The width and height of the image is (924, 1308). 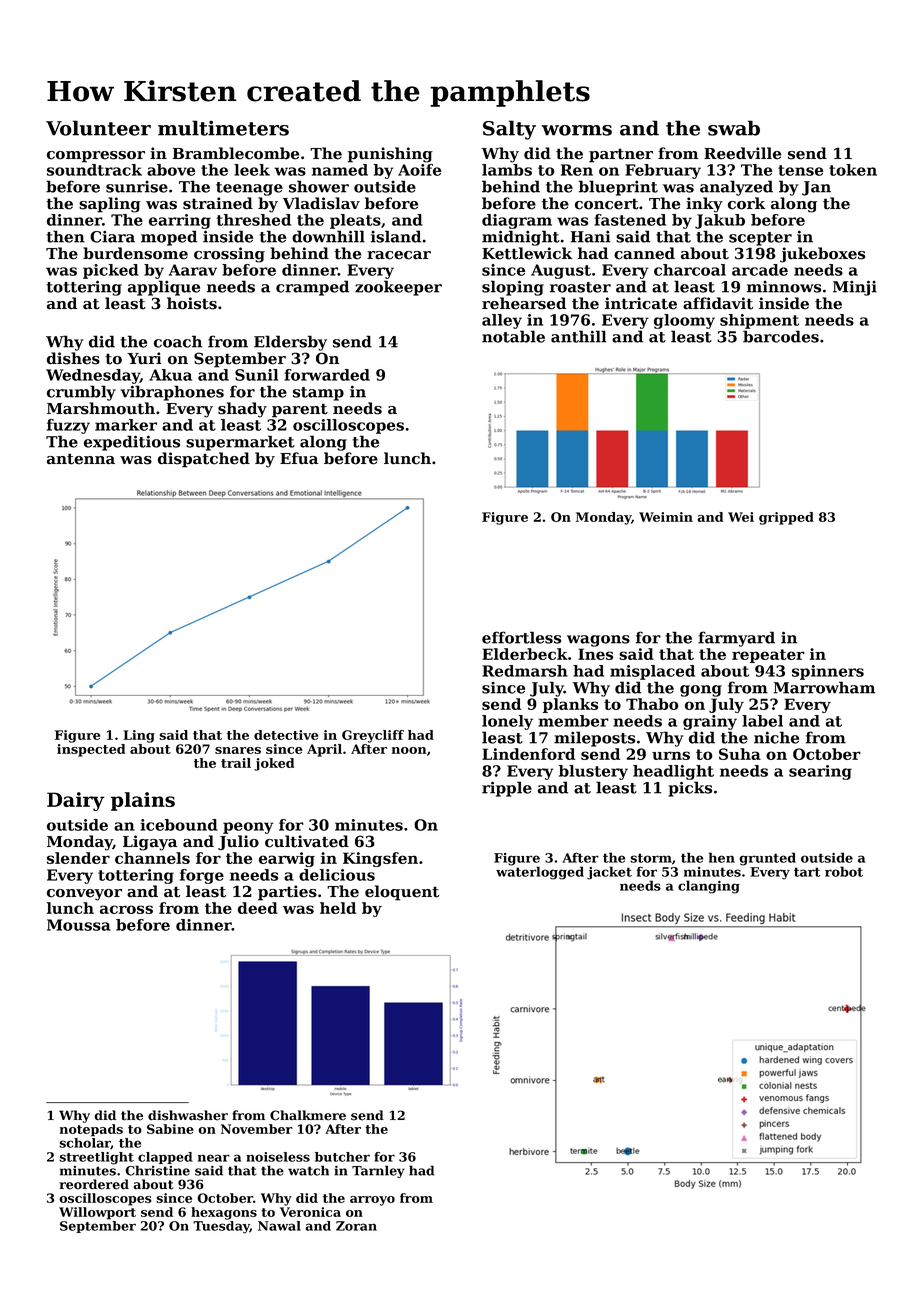 I want to click on antenna, so click(x=81, y=459).
